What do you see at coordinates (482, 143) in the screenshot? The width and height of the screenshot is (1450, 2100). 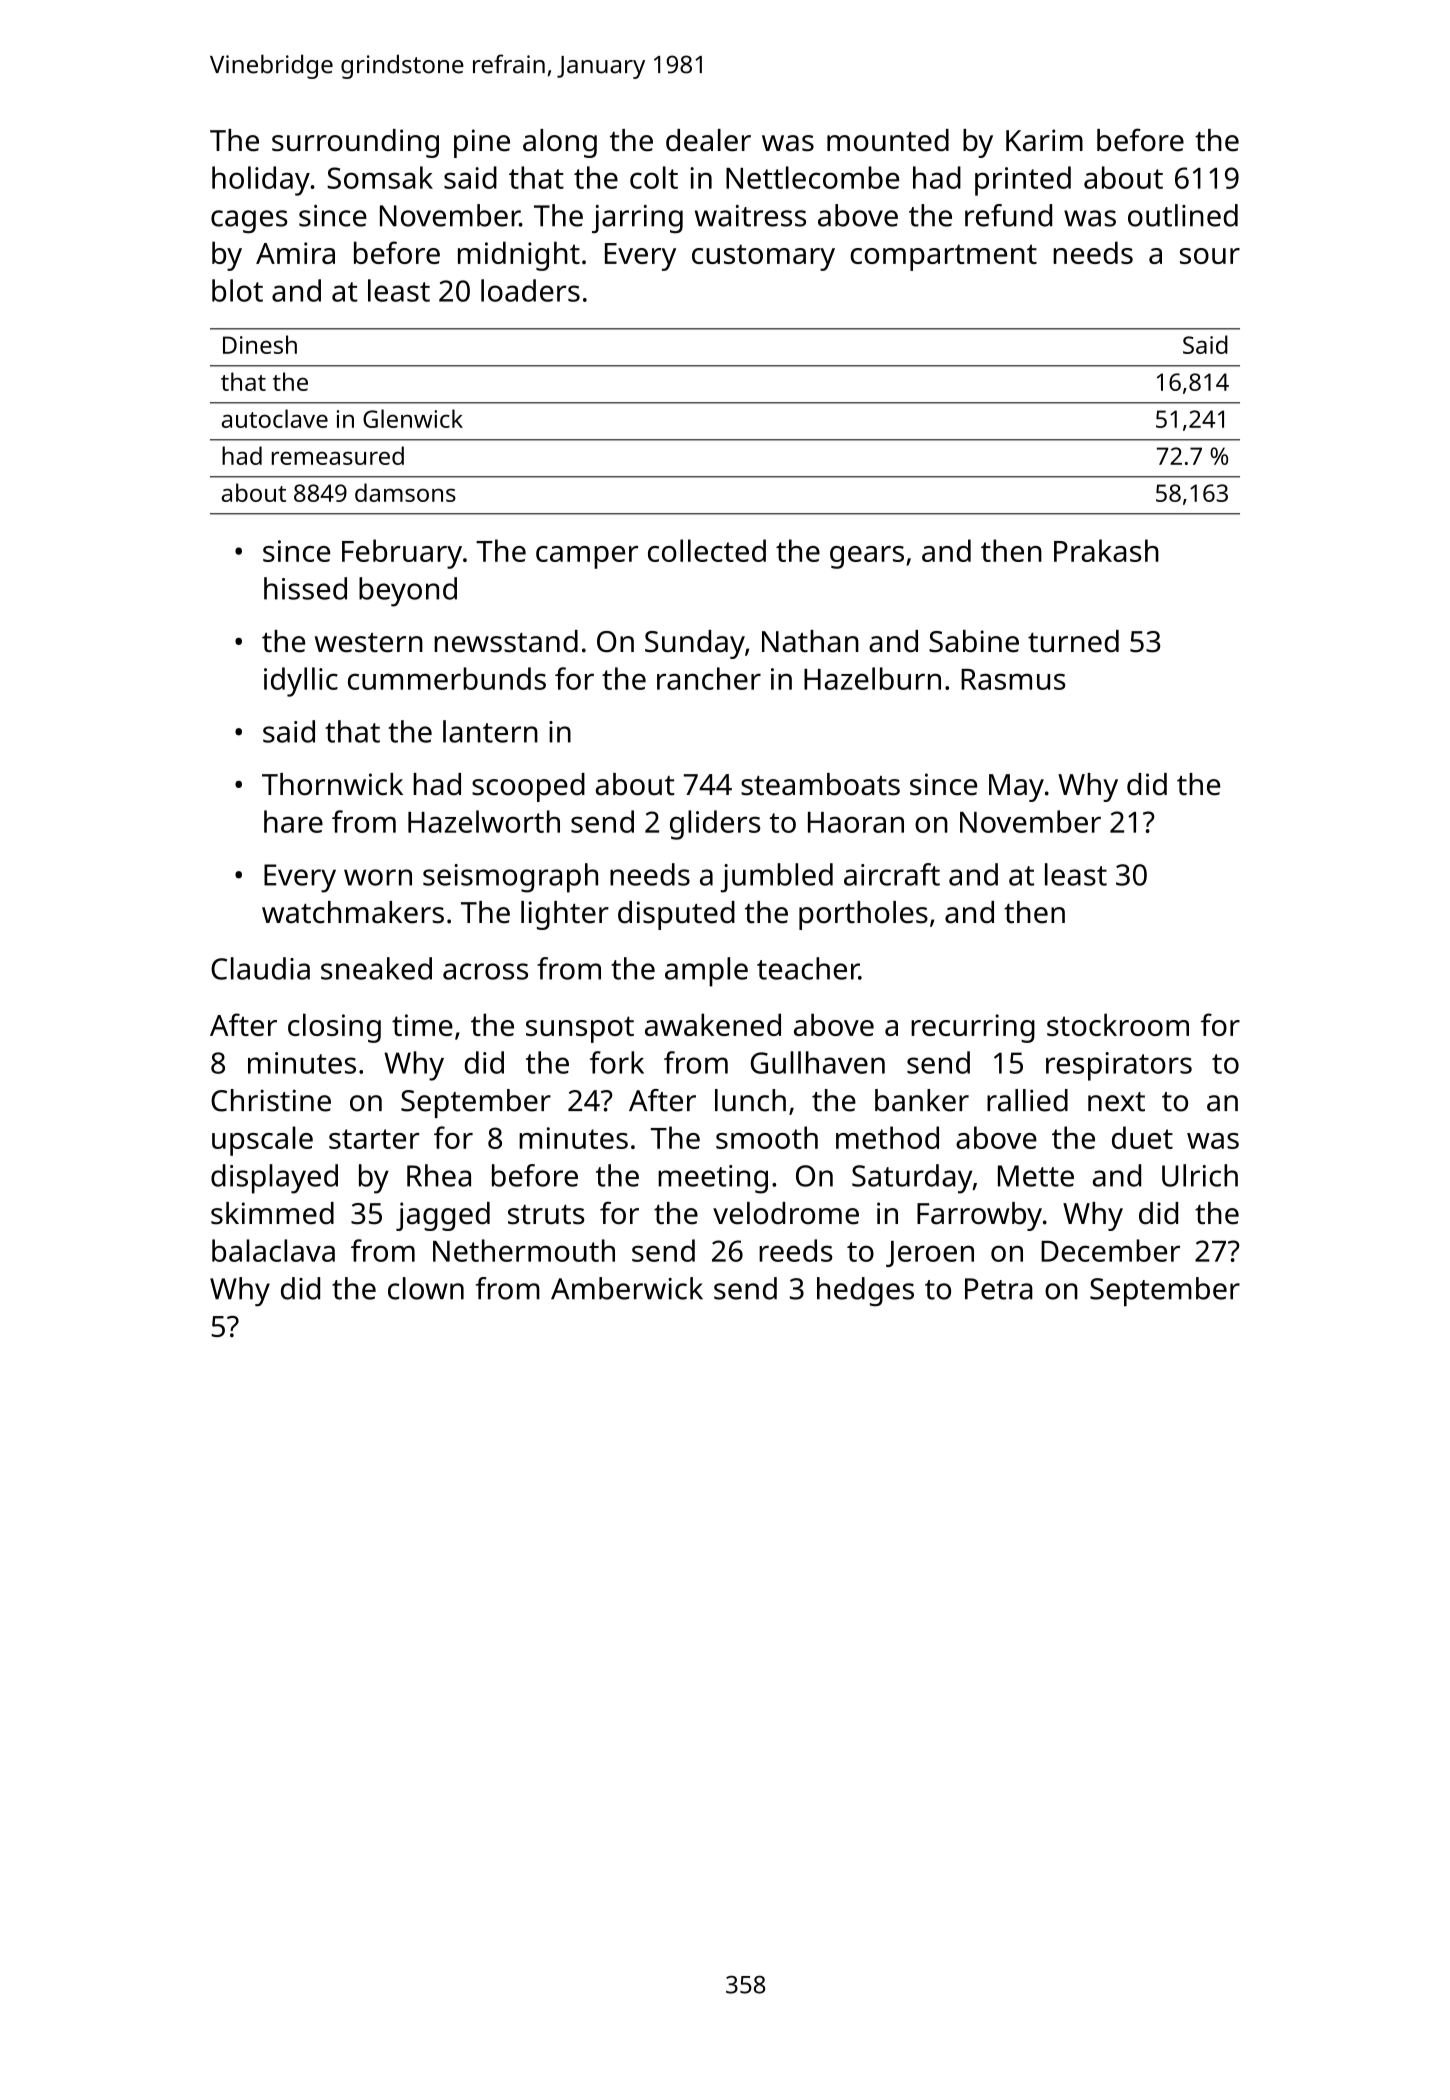 I see `pine` at bounding box center [482, 143].
